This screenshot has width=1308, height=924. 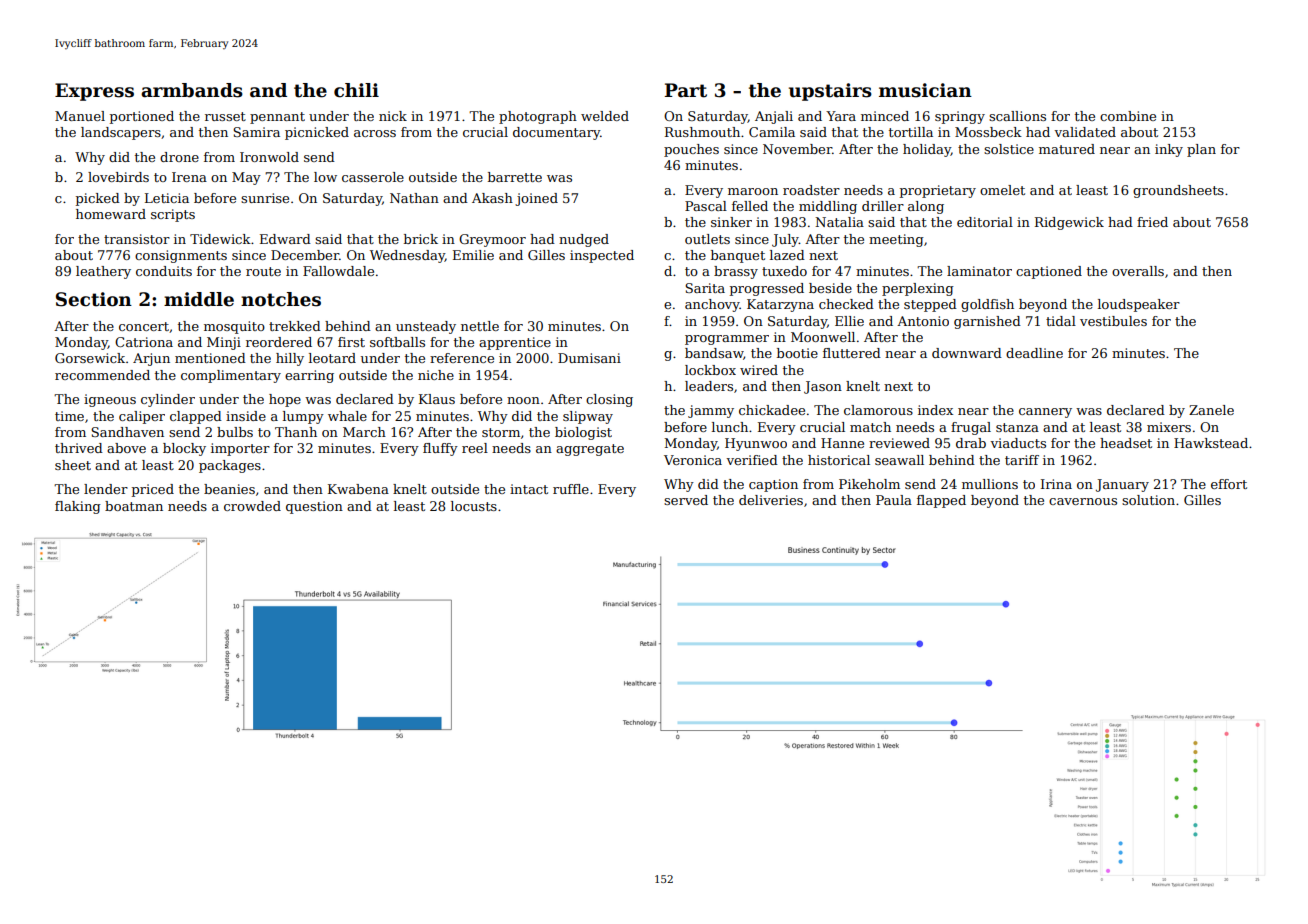 What do you see at coordinates (1022, 460) in the screenshot?
I see `tariff` at bounding box center [1022, 460].
